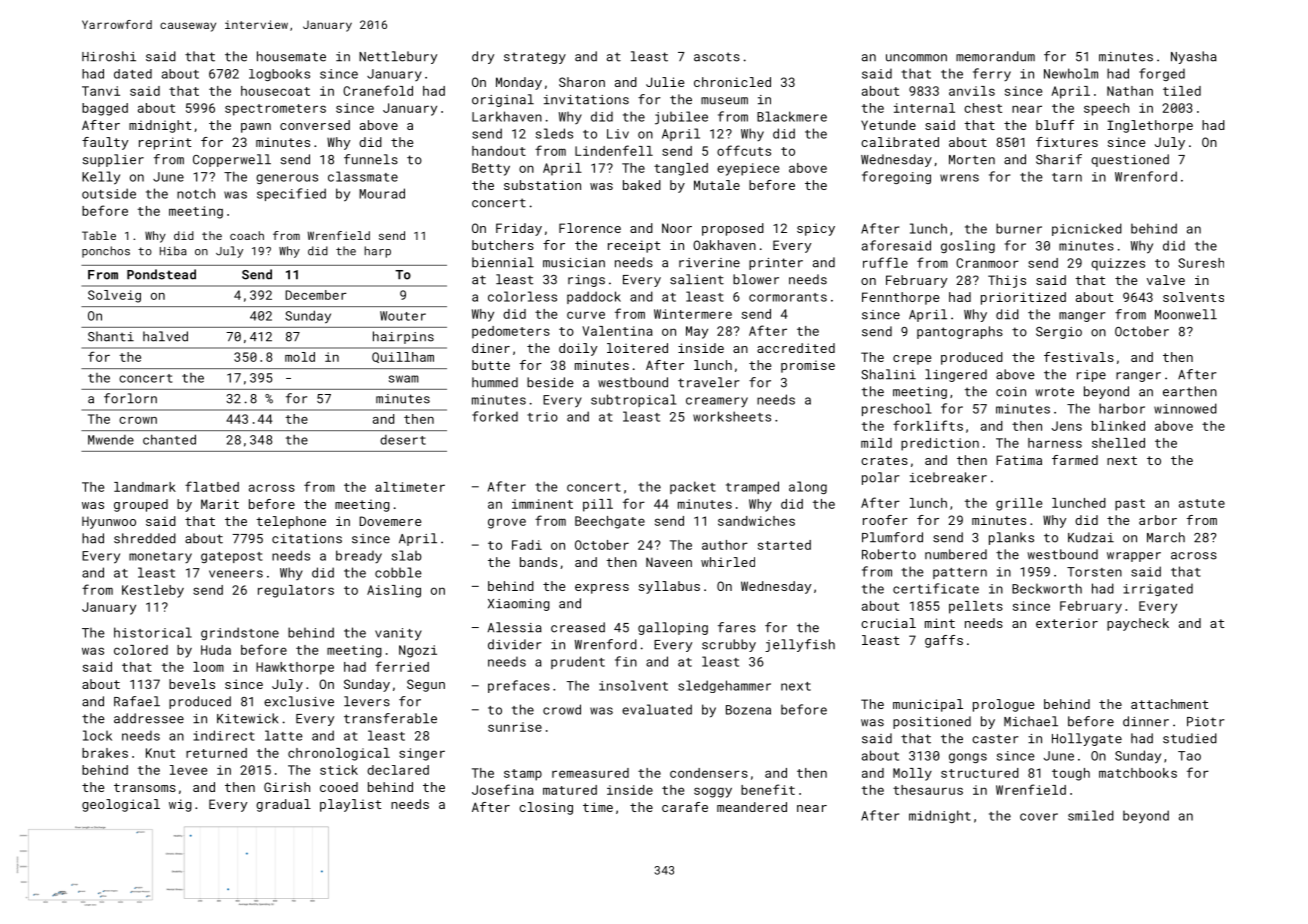 The height and width of the screenshot is (924, 1308). Describe the element at coordinates (960, 332) in the screenshot. I see `pantographs` at that location.
